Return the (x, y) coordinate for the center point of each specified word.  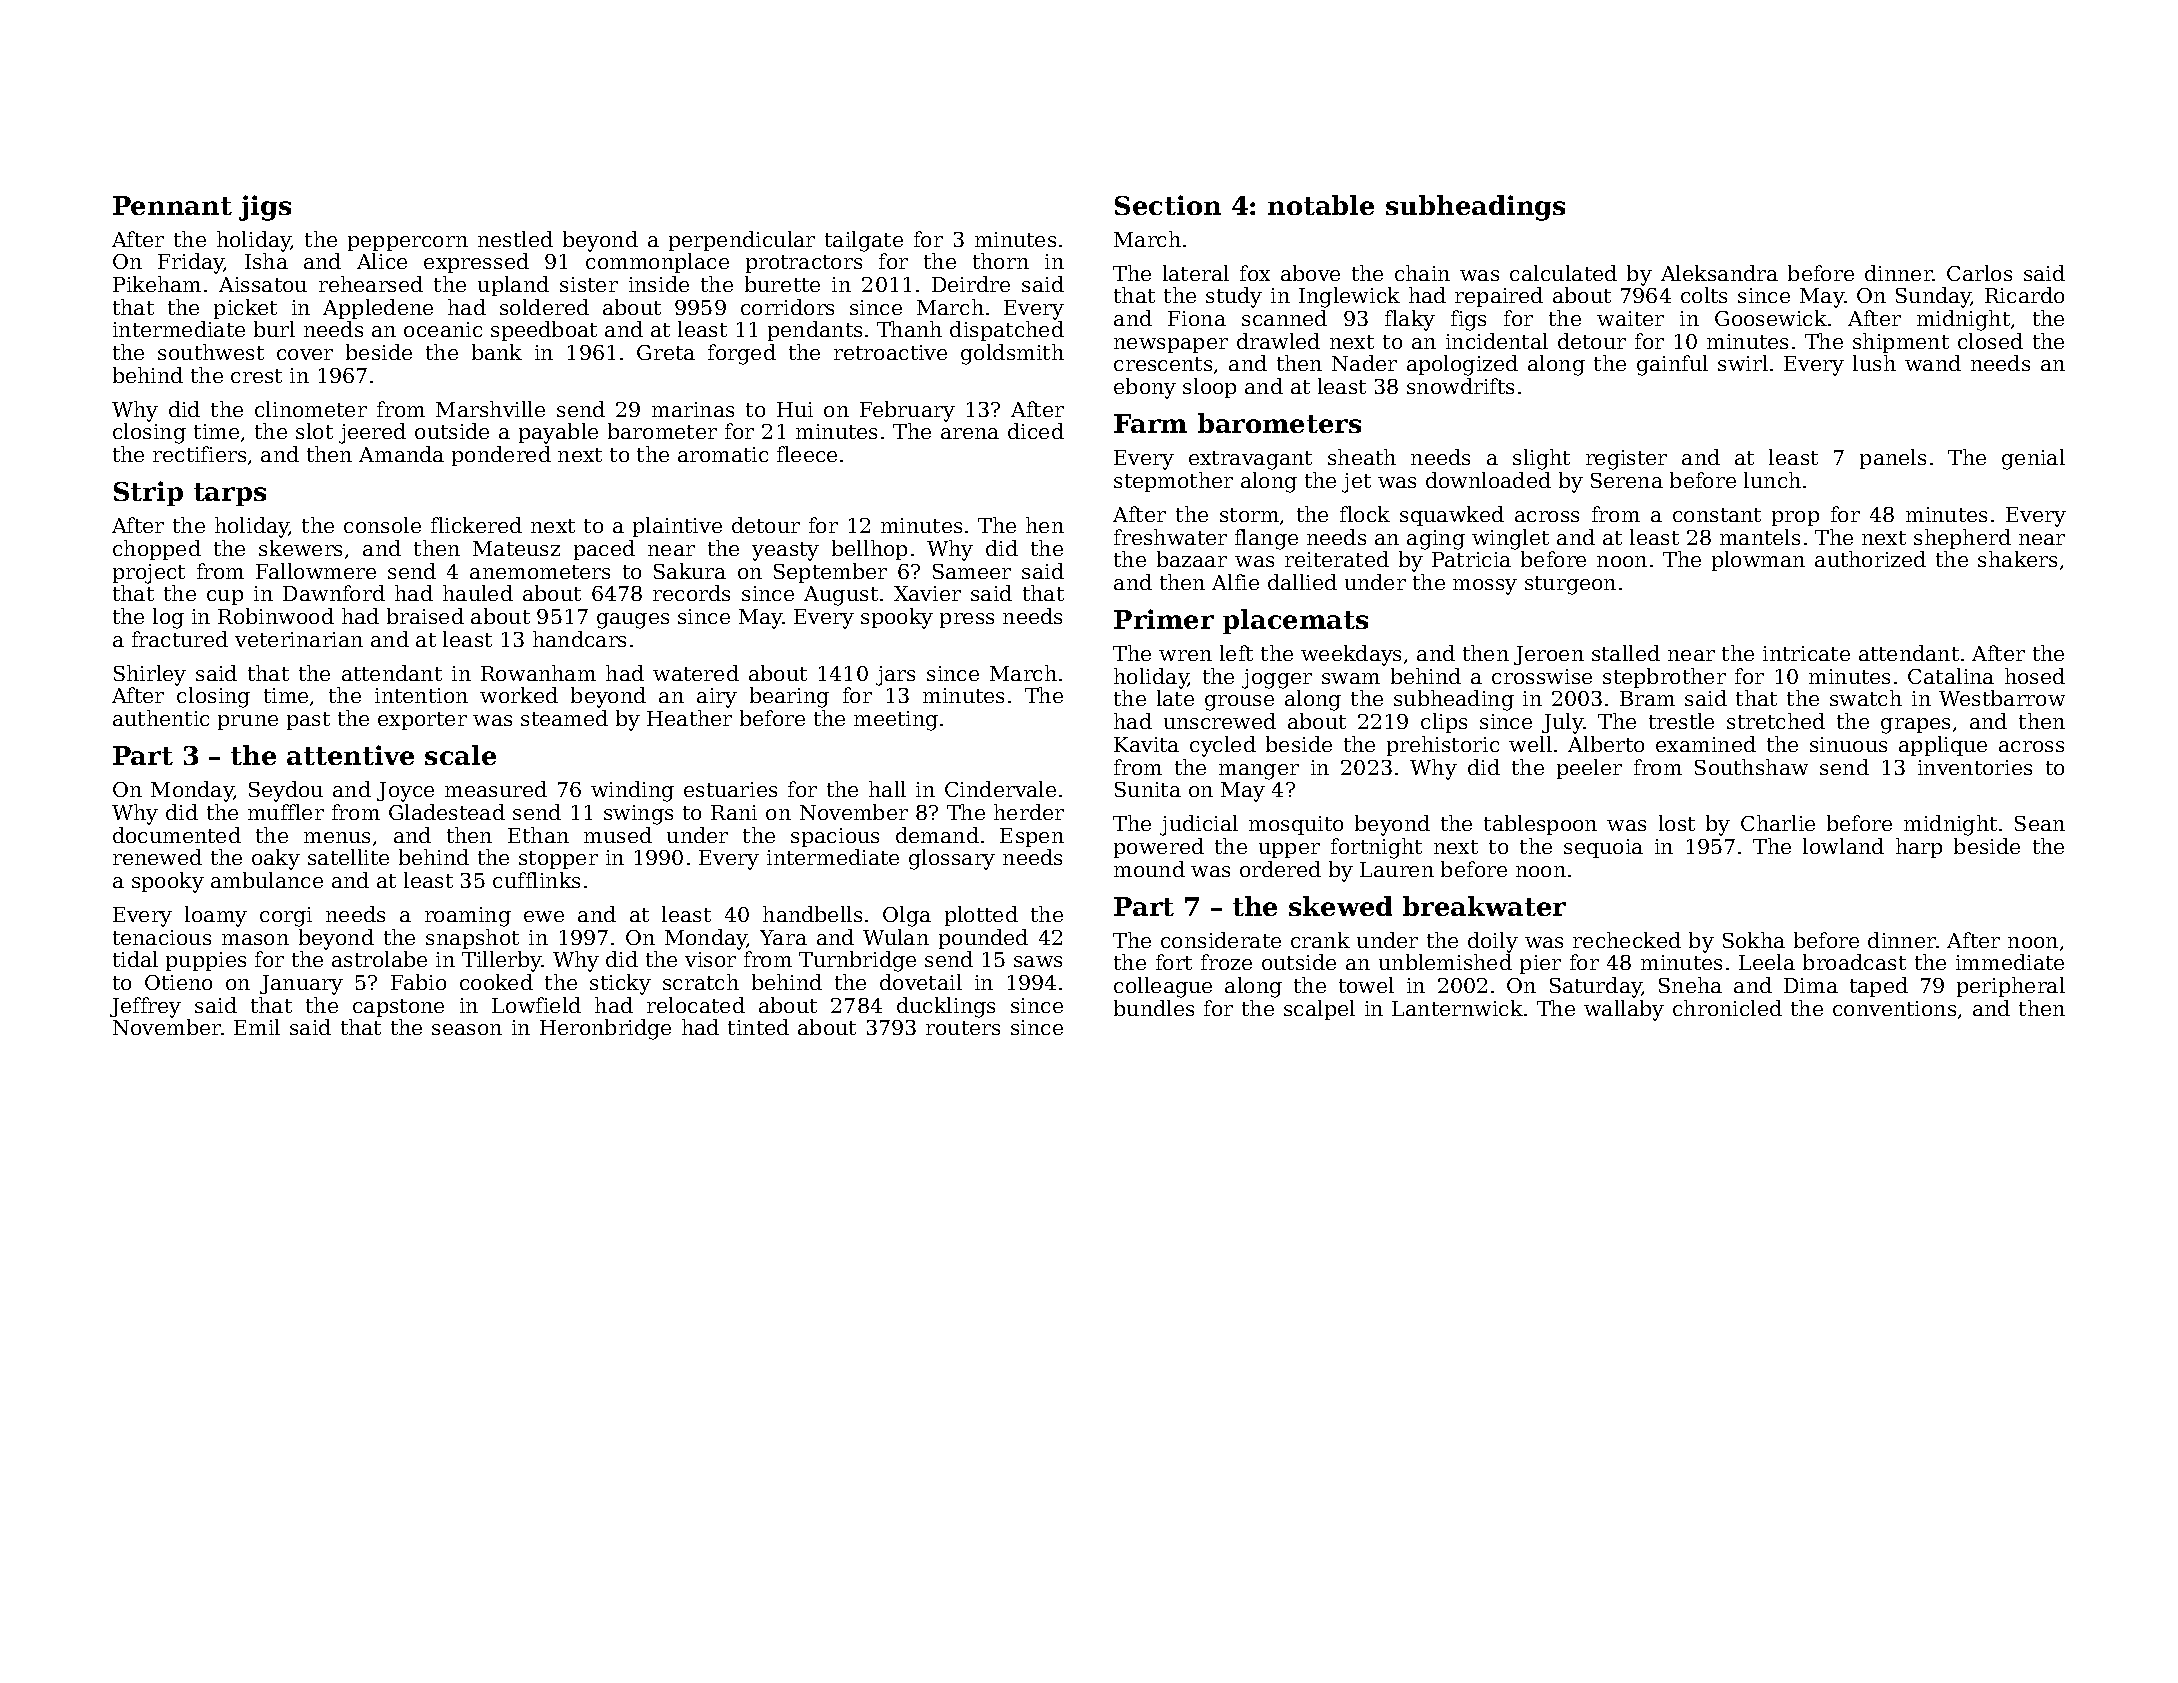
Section (1168, 205)
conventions (1894, 1008)
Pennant (172, 205)
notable (1321, 205)
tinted (758, 1027)
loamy (216, 916)
